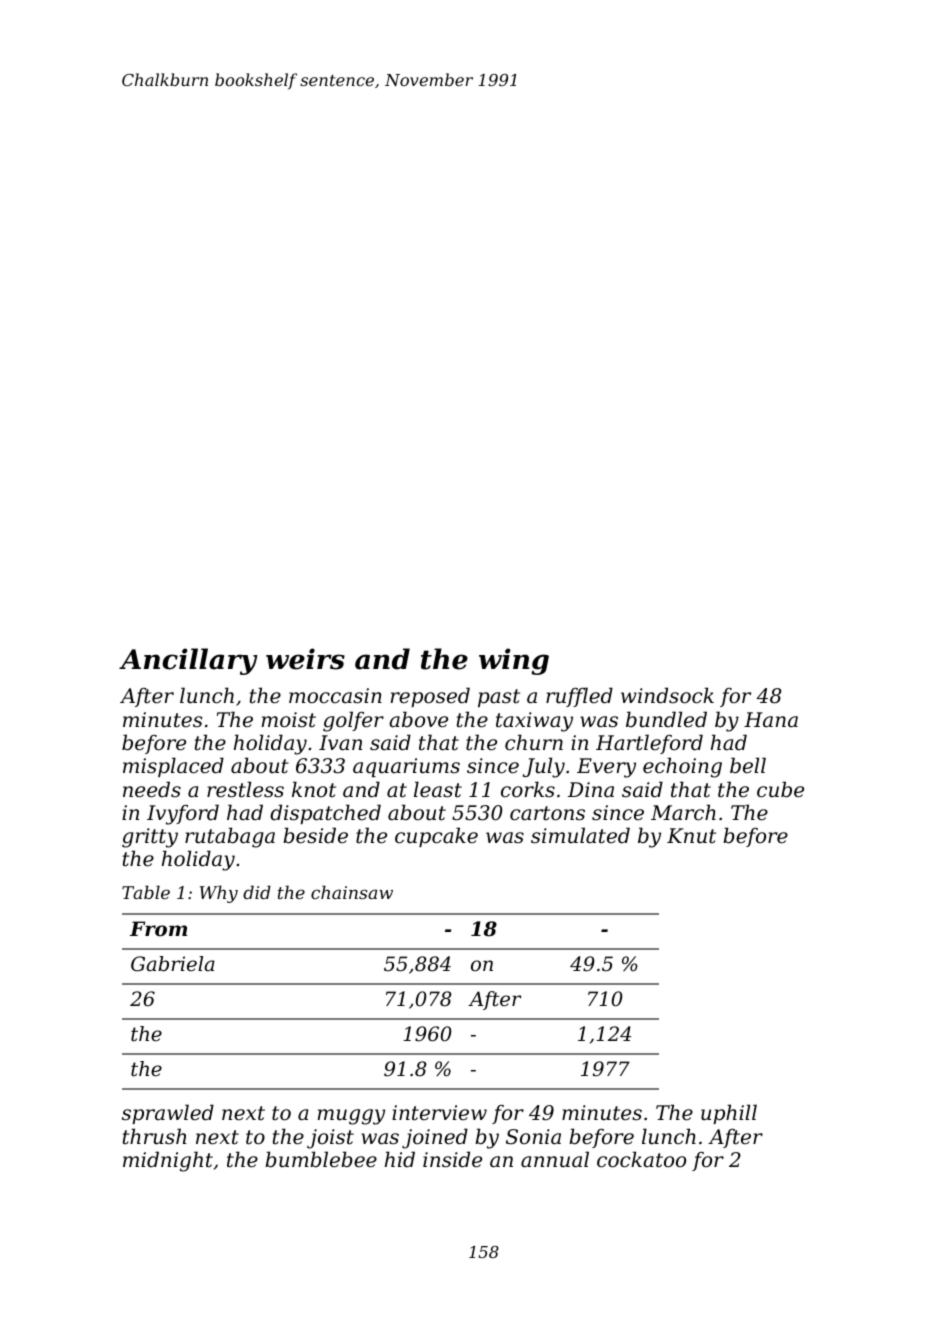  I want to click on Ancillary, so click(188, 661).
